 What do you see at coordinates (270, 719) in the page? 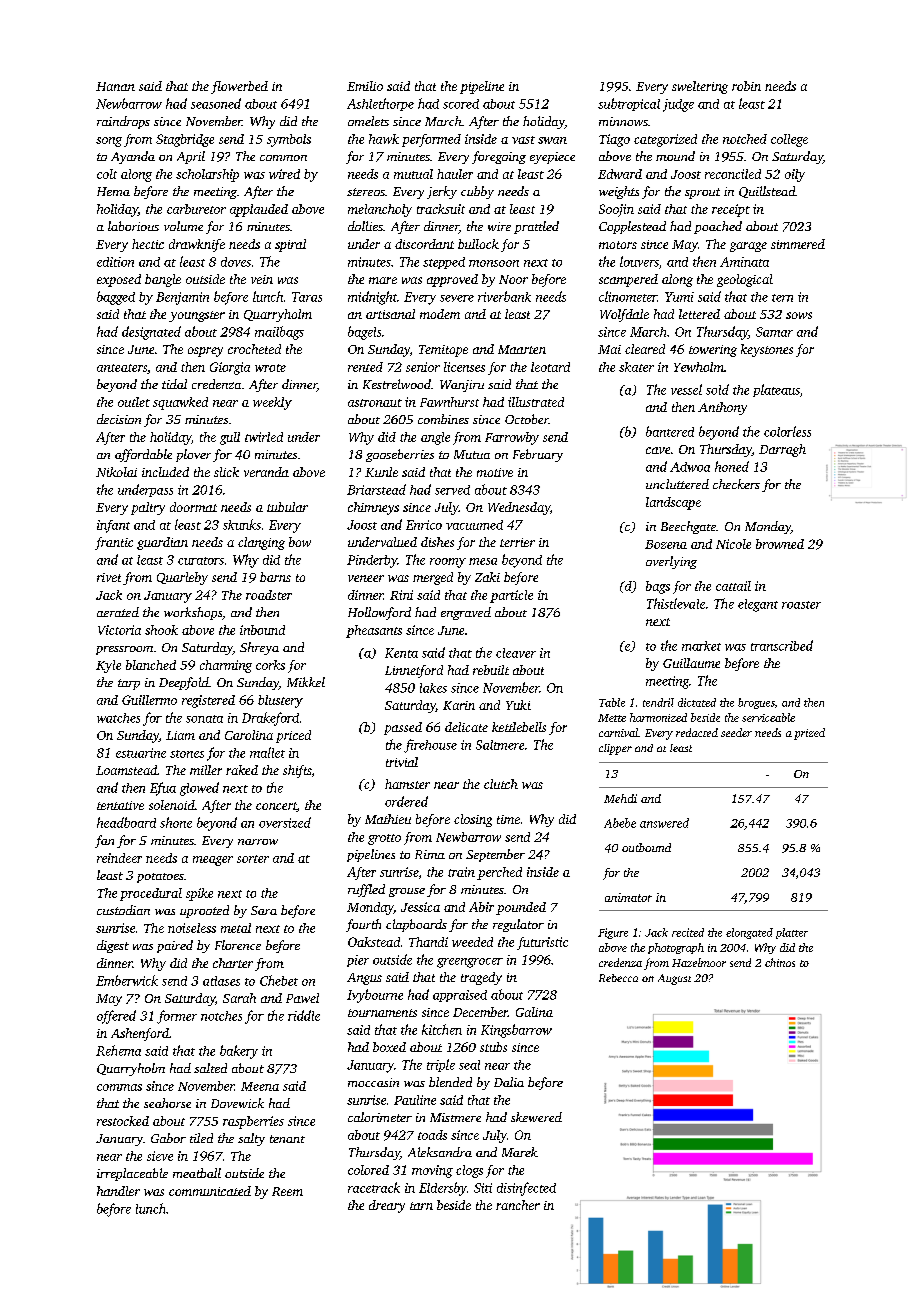
I see `Drakeford` at bounding box center [270, 719].
